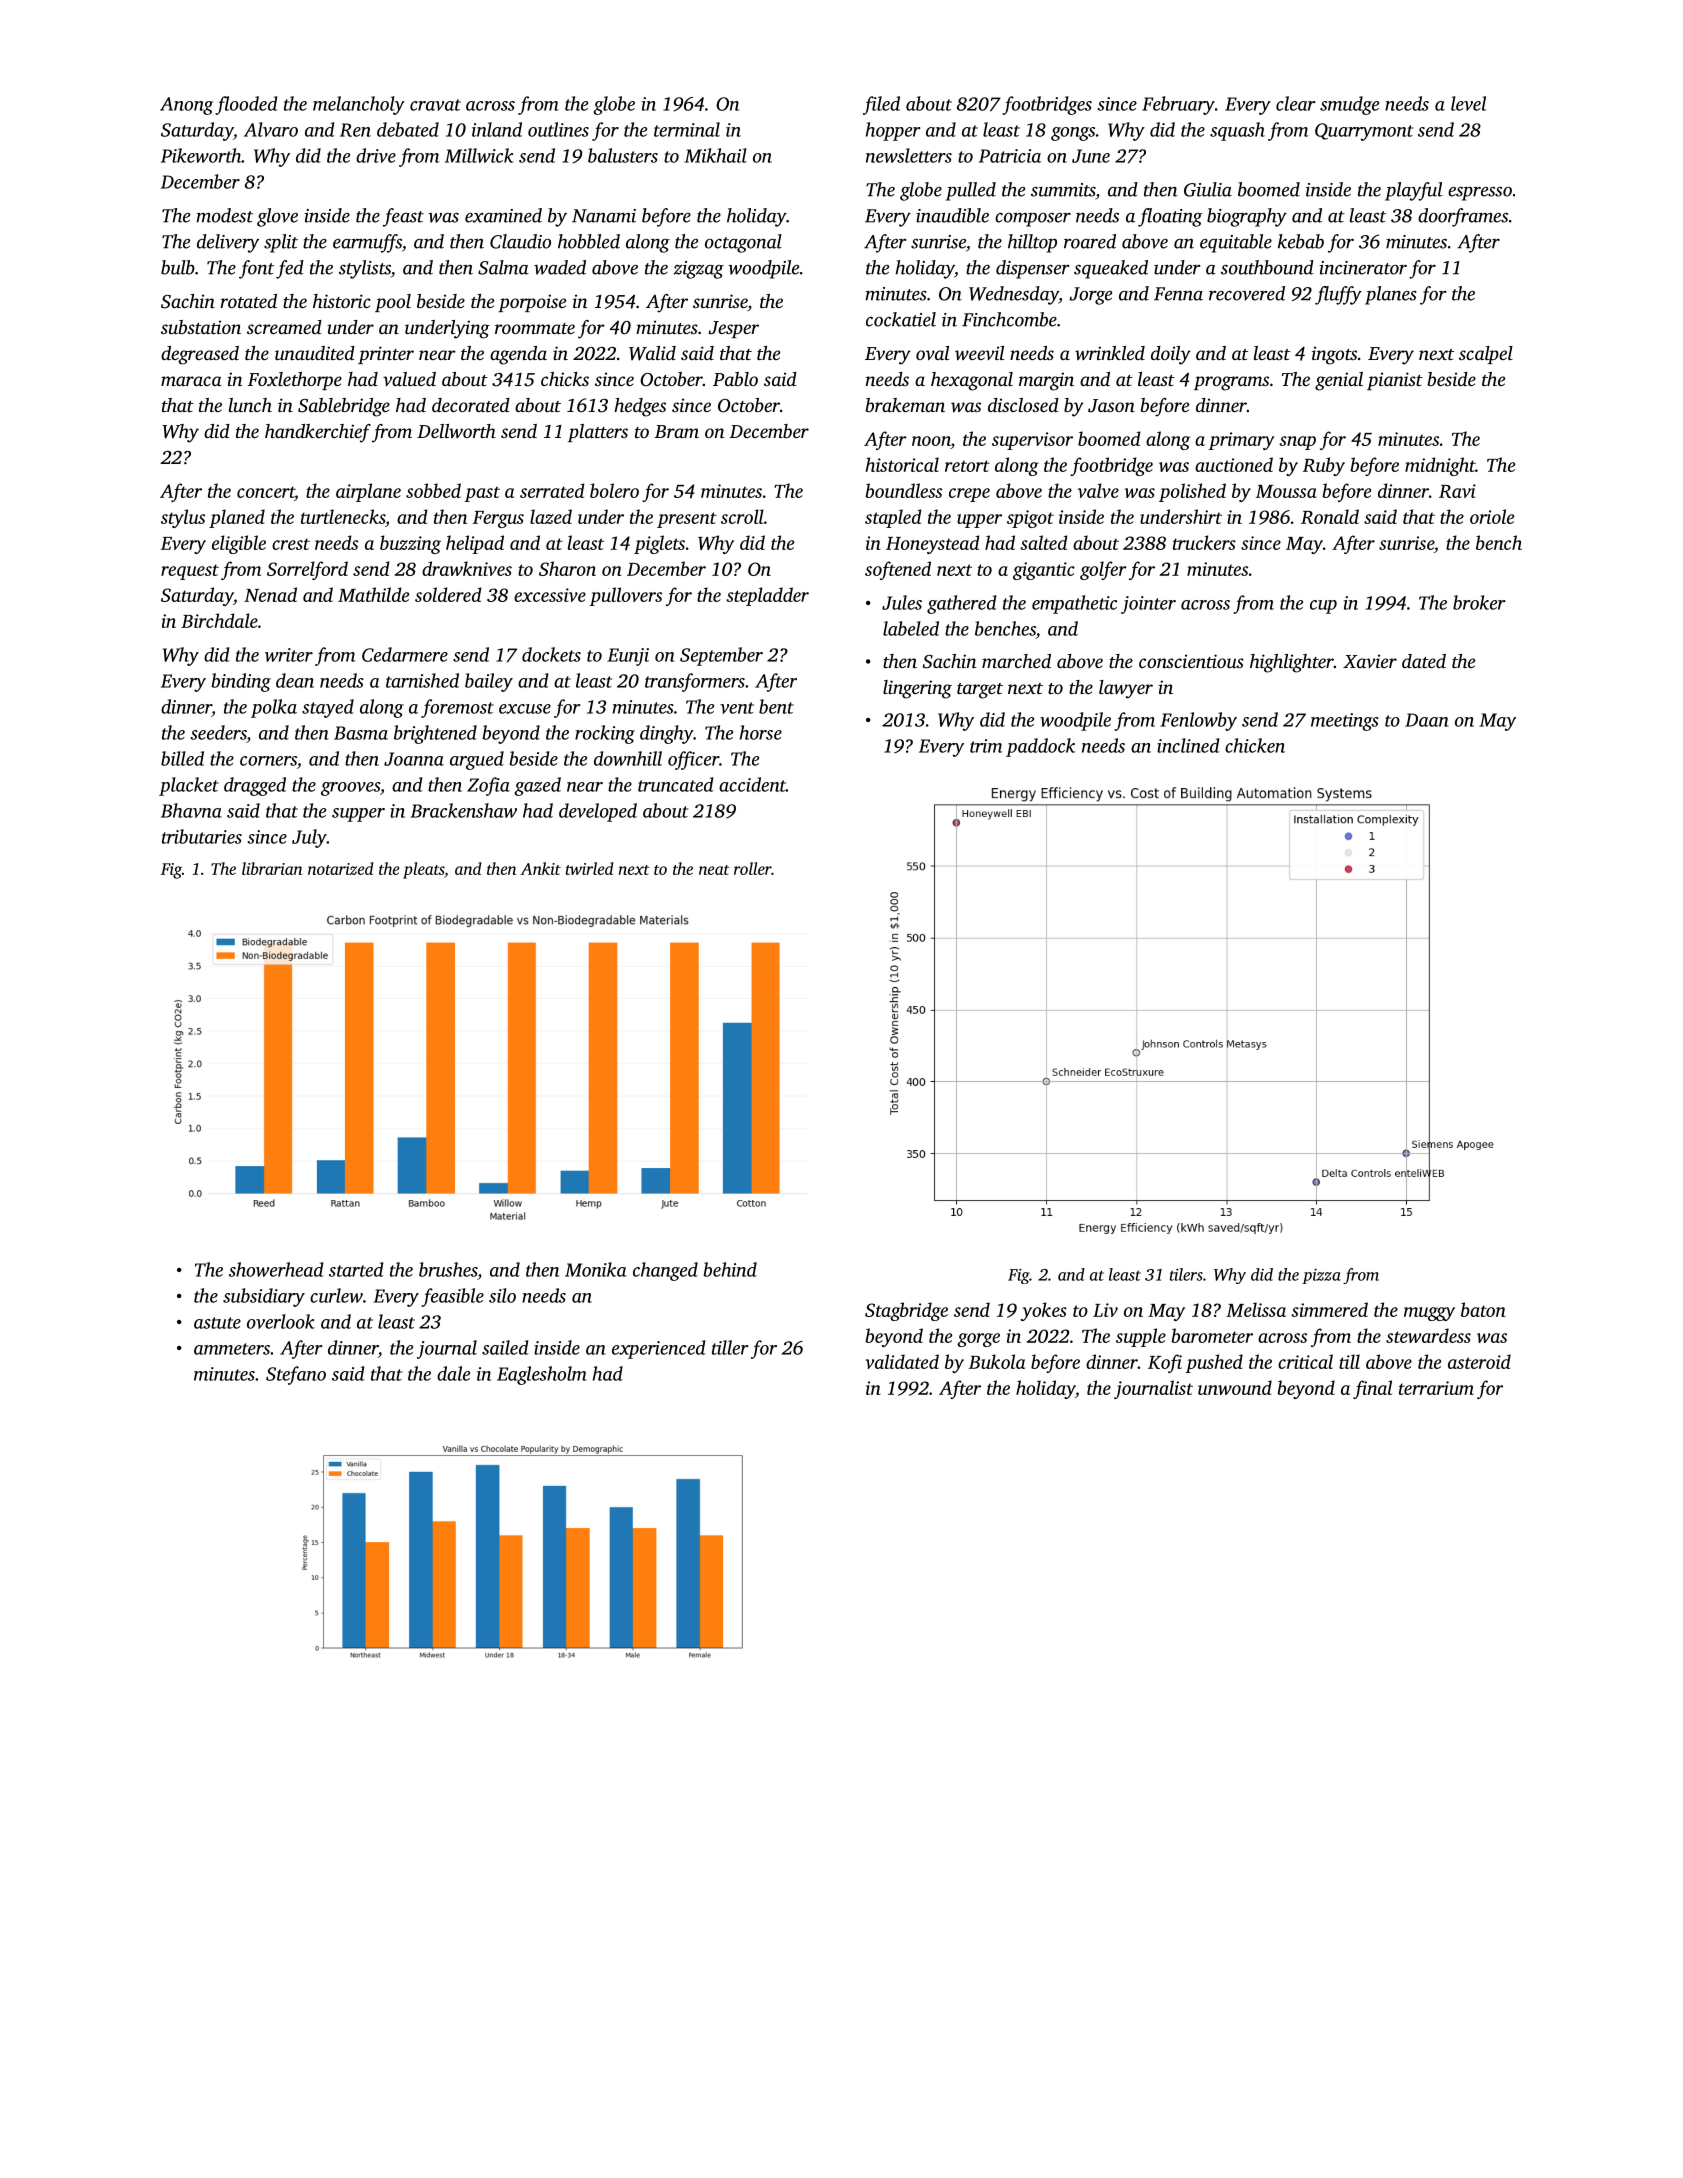 Image resolution: width=1683 pixels, height=2178 pixels. Describe the element at coordinates (1436, 1388) in the image. I see `terrarium` at that location.
